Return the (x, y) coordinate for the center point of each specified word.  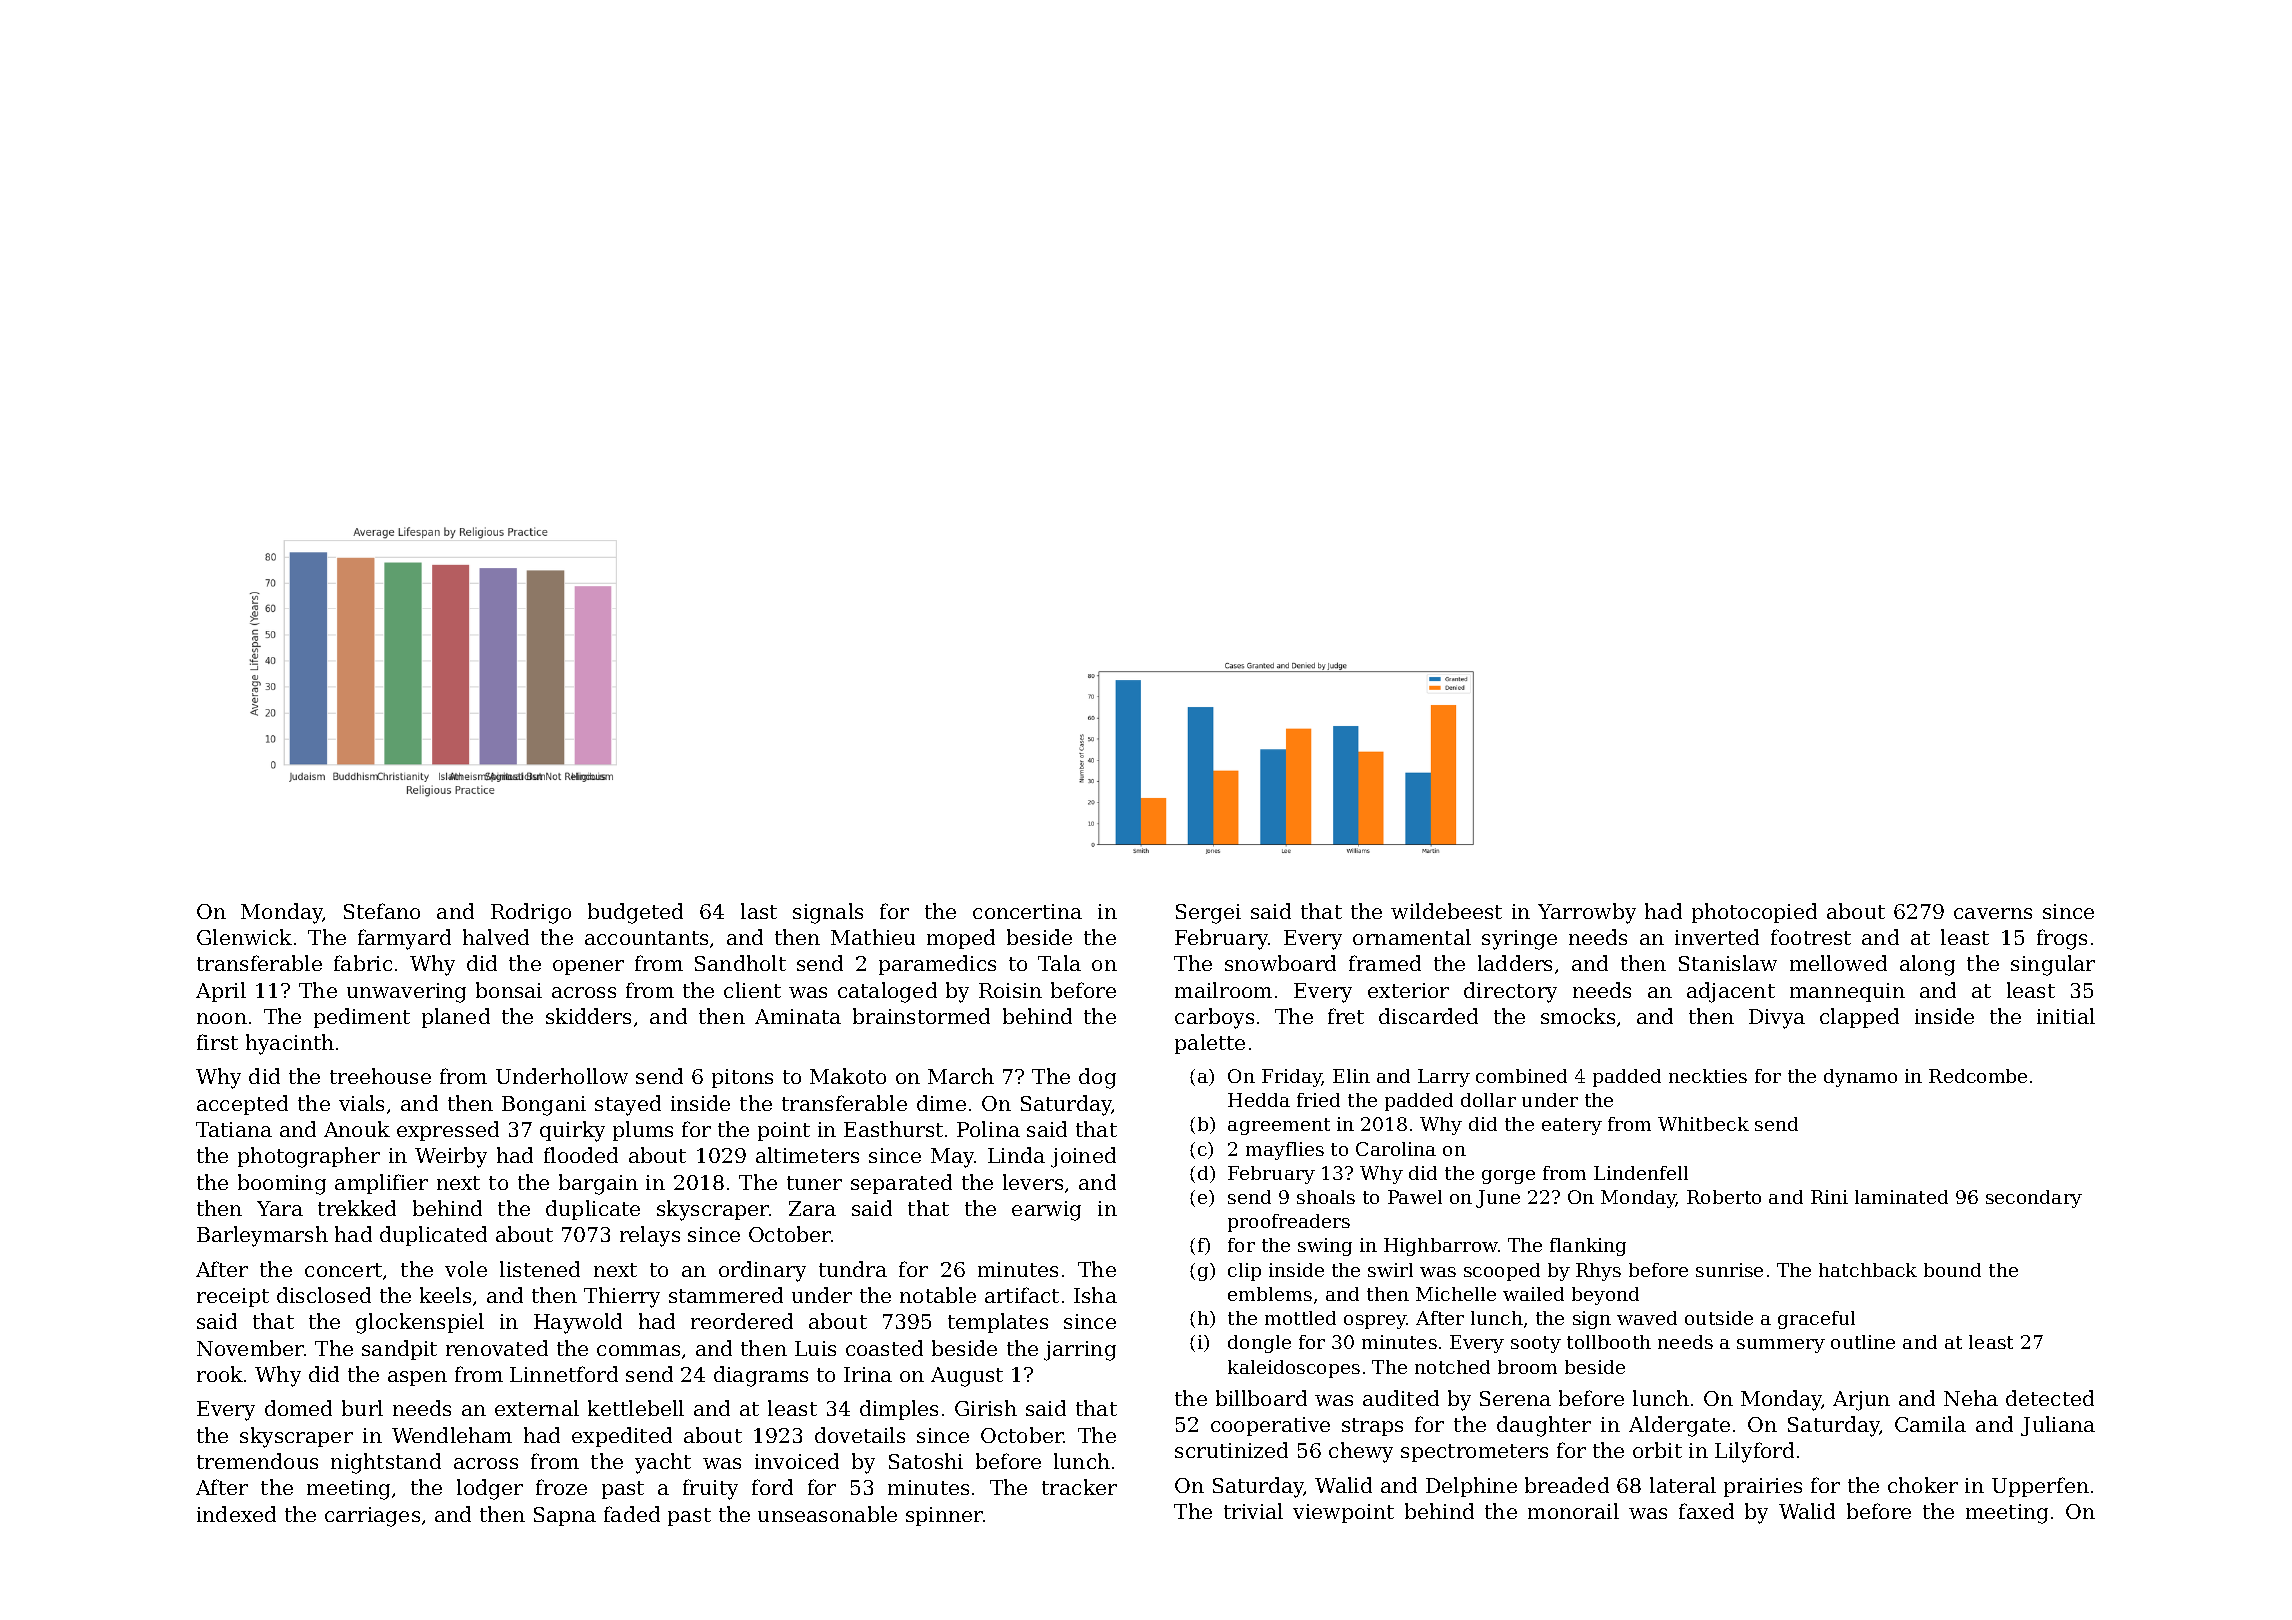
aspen (417, 1378)
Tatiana (234, 1129)
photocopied (1754, 913)
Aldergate (1679, 1426)
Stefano (382, 911)
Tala (1059, 963)
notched (1452, 1367)
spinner (944, 1516)
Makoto (848, 1076)
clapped (1859, 1018)
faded (632, 1514)
